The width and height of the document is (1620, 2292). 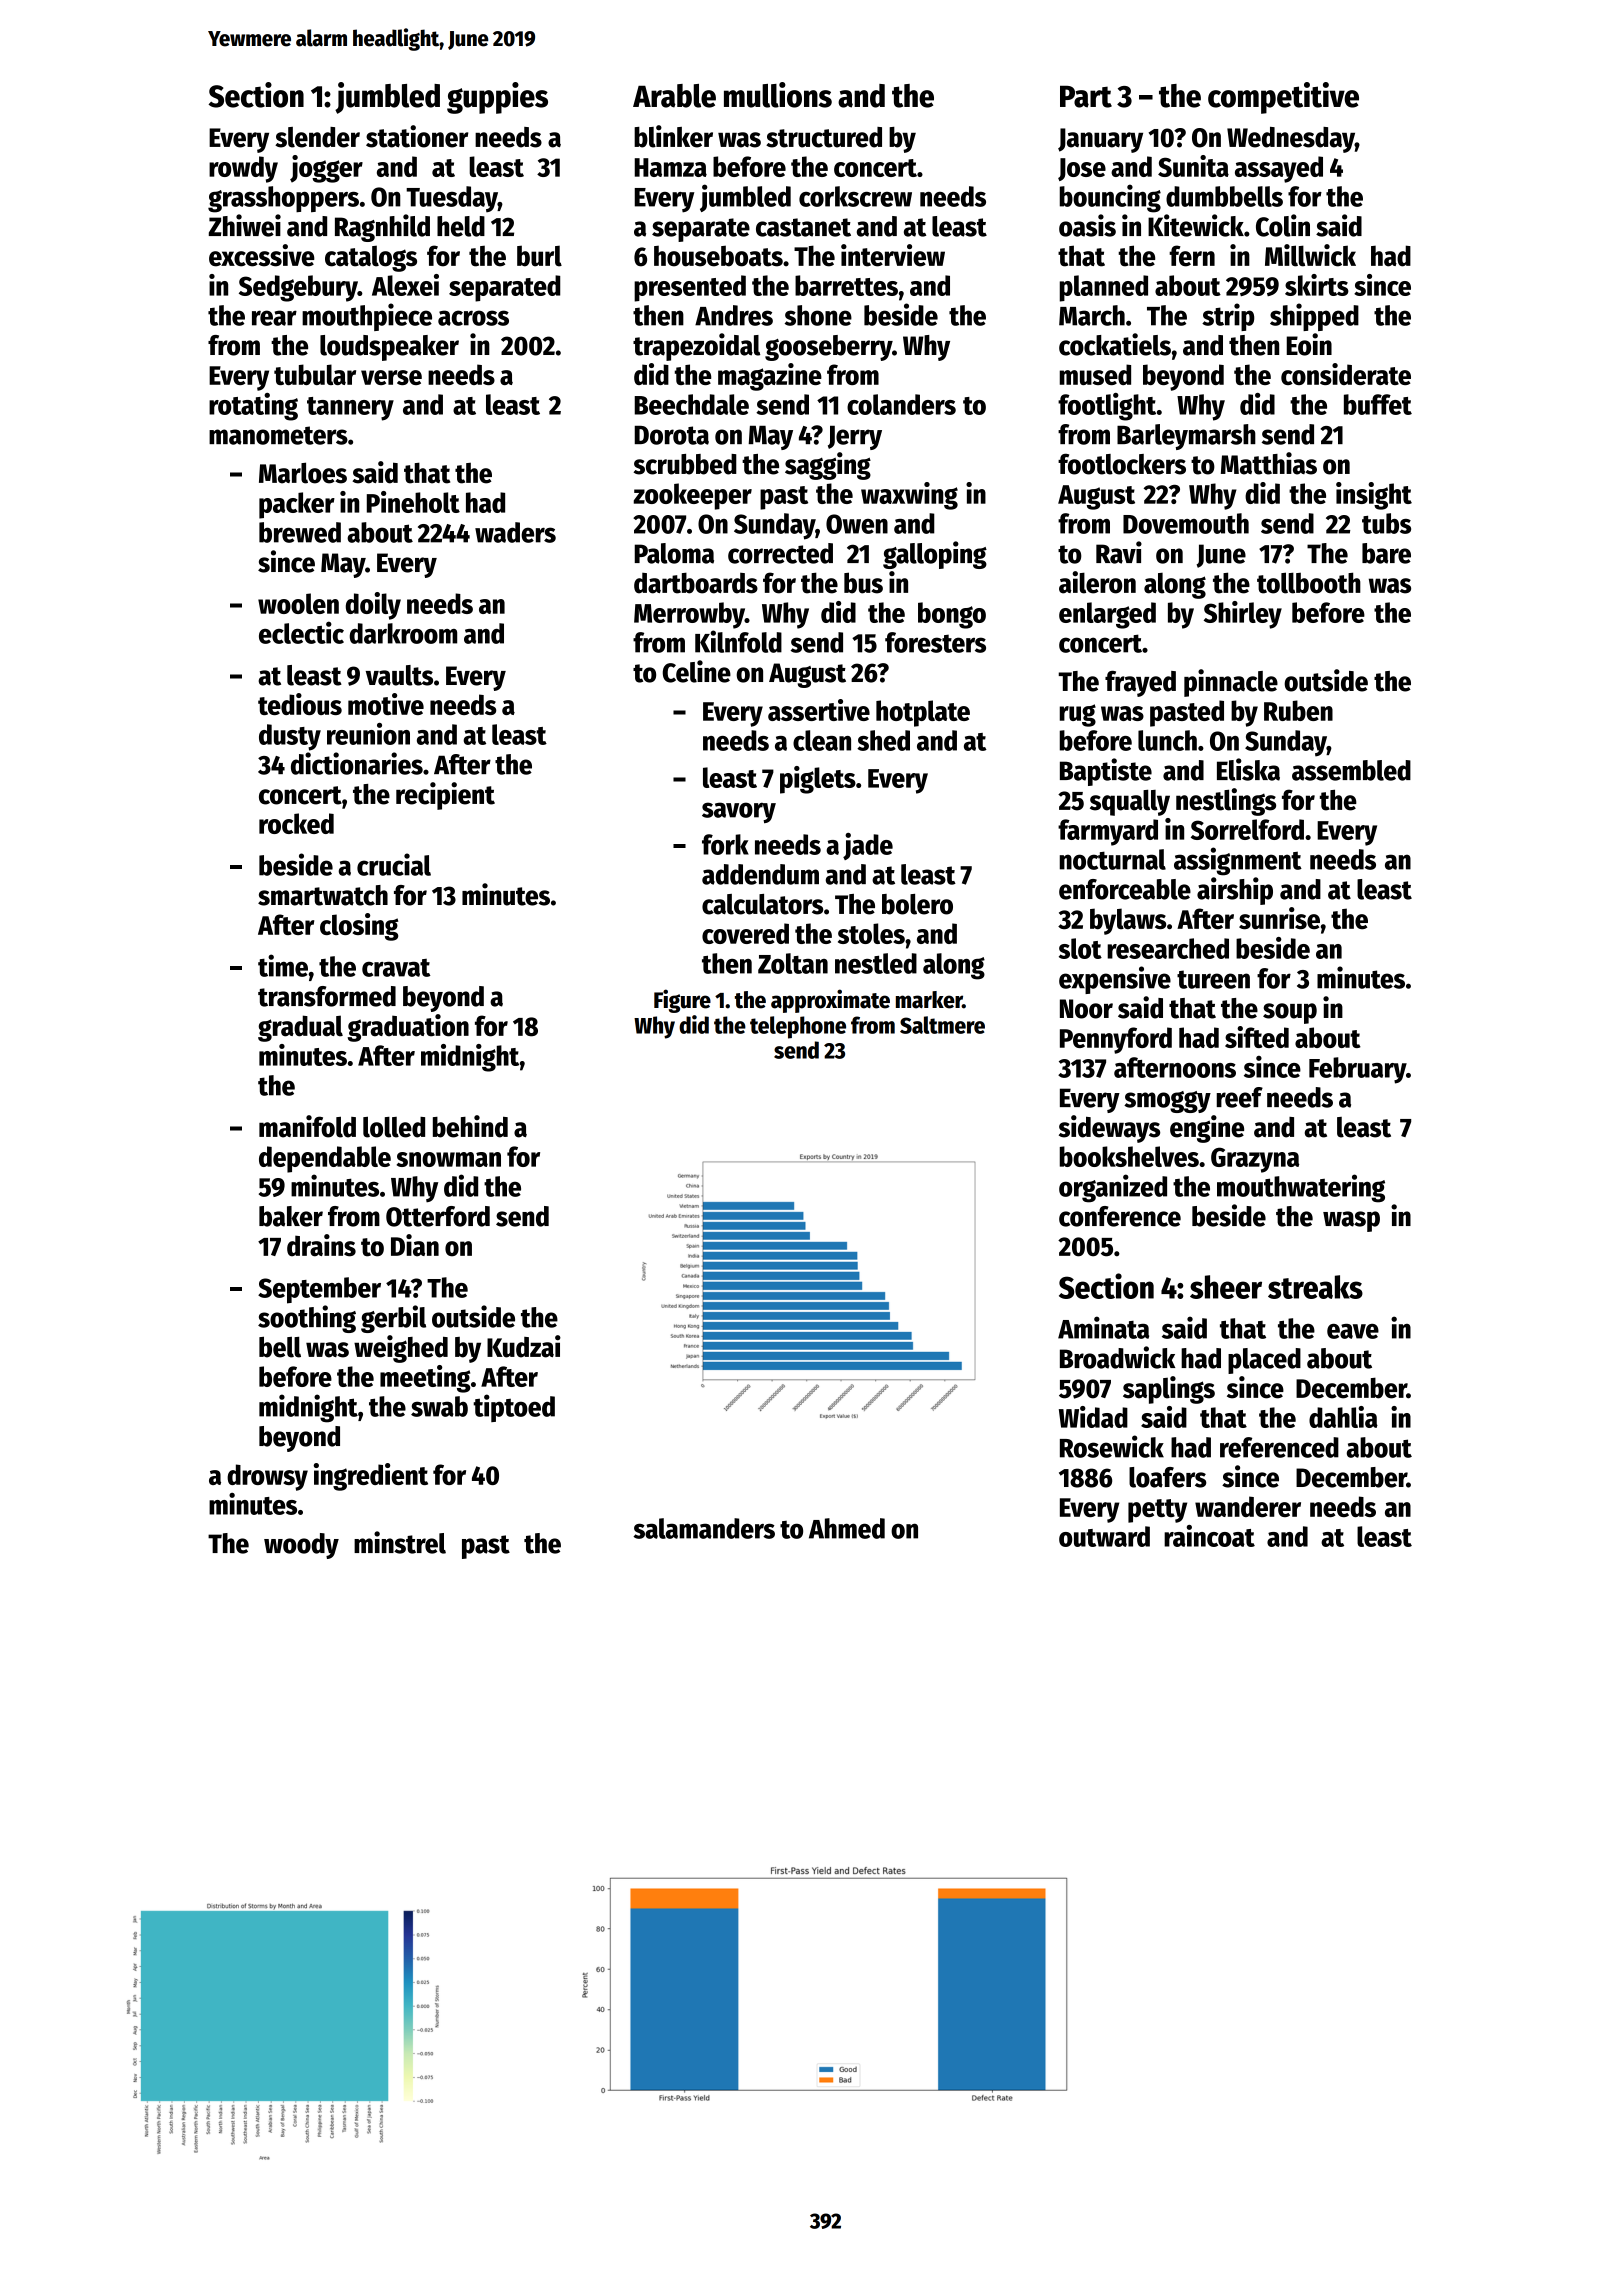 I want to click on covered, so click(x=745, y=933).
